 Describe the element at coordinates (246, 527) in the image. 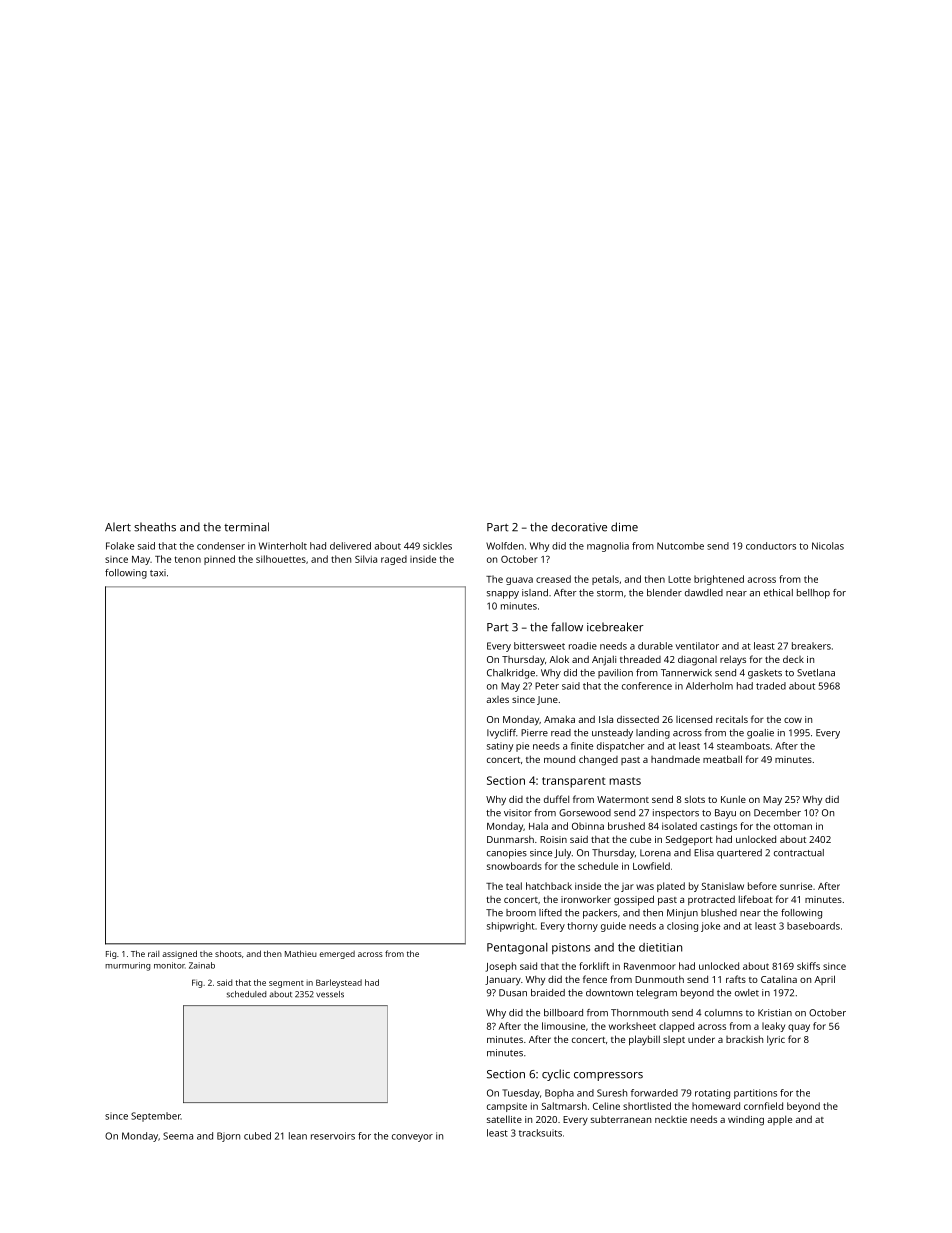

I see `terminal` at that location.
